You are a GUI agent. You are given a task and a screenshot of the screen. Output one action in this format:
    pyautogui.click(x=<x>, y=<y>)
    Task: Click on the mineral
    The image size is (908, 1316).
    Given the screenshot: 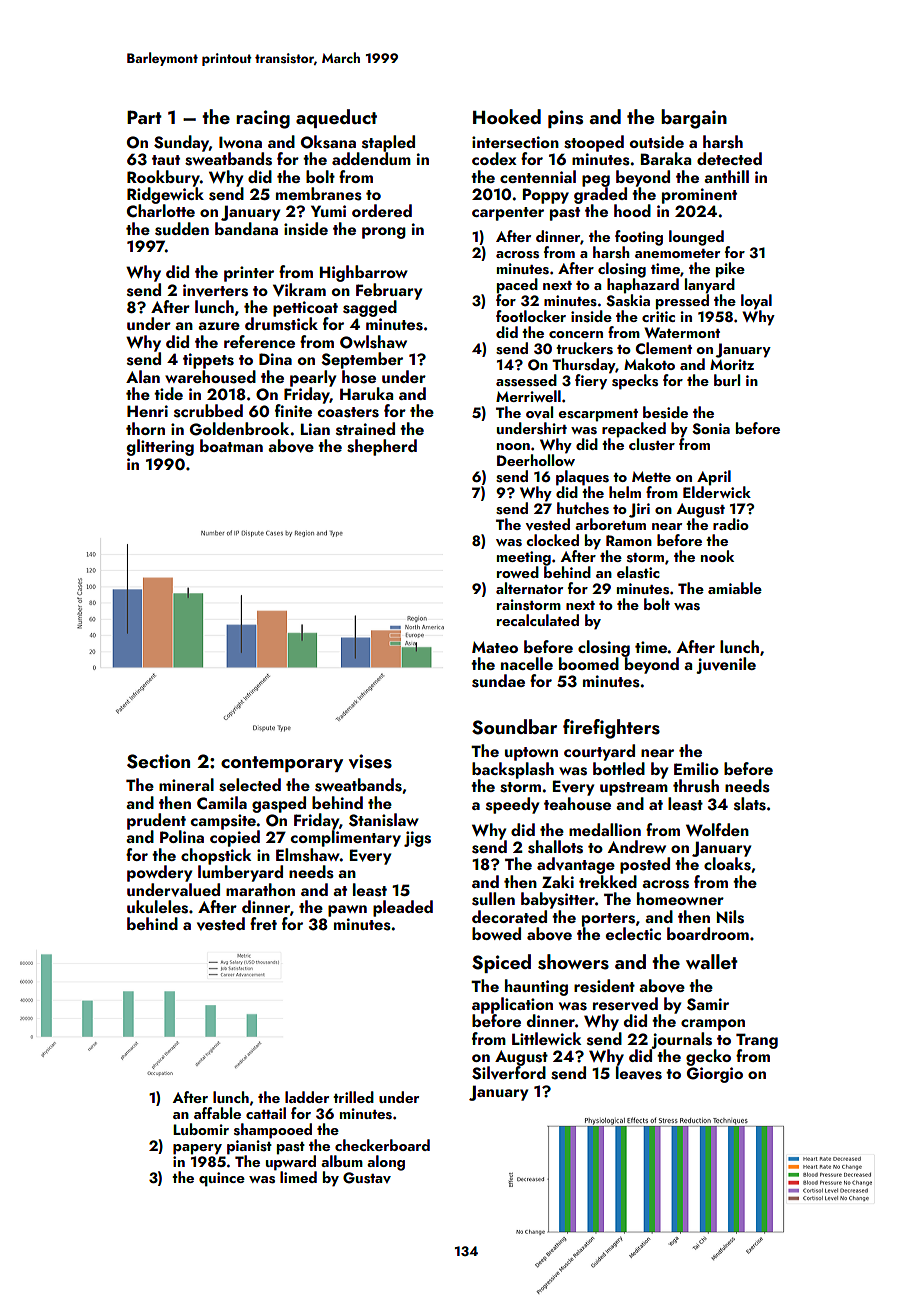 What is the action you would take?
    pyautogui.click(x=186, y=784)
